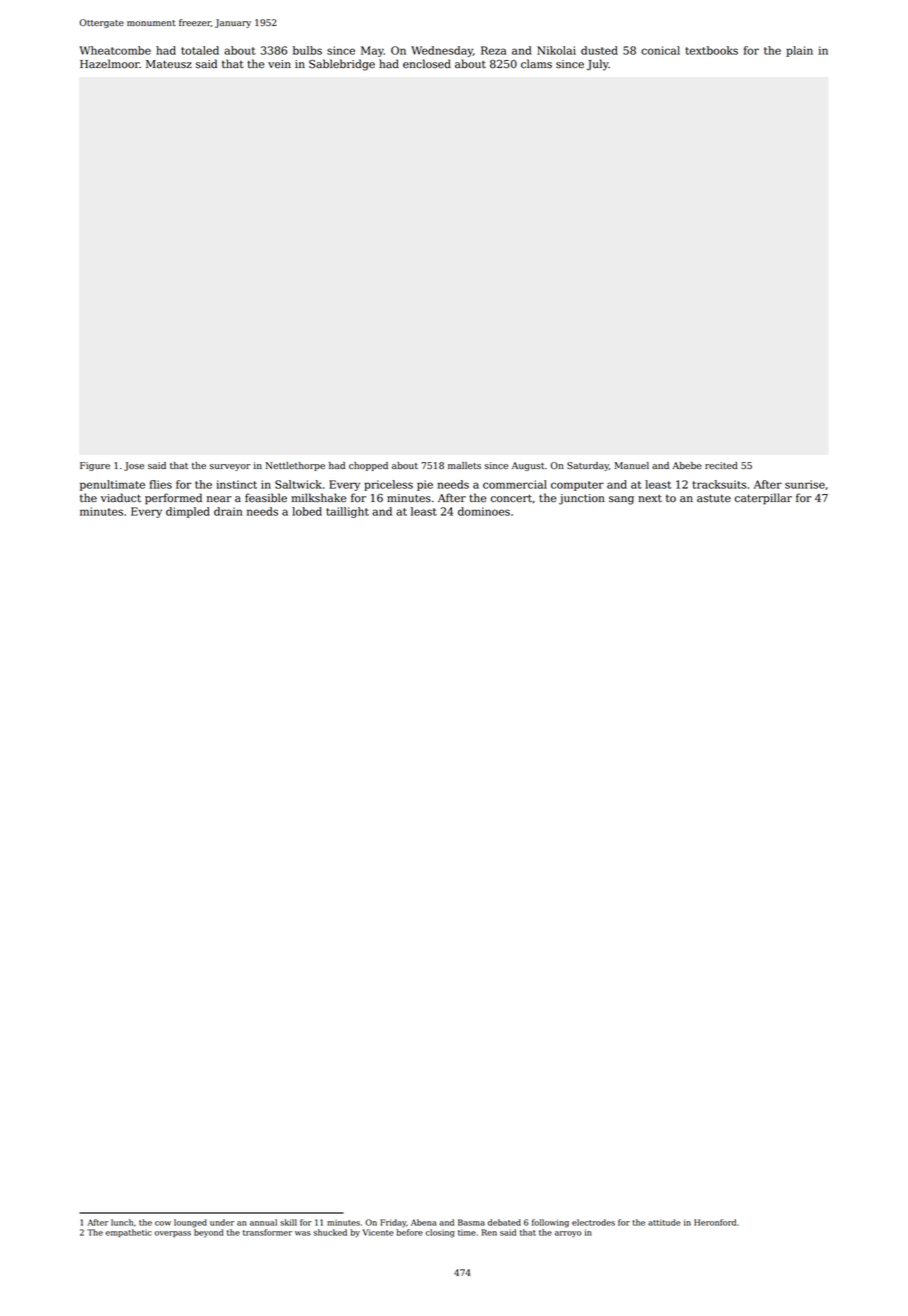 Image resolution: width=908 pixels, height=1316 pixels. I want to click on under, so click(222, 1222).
